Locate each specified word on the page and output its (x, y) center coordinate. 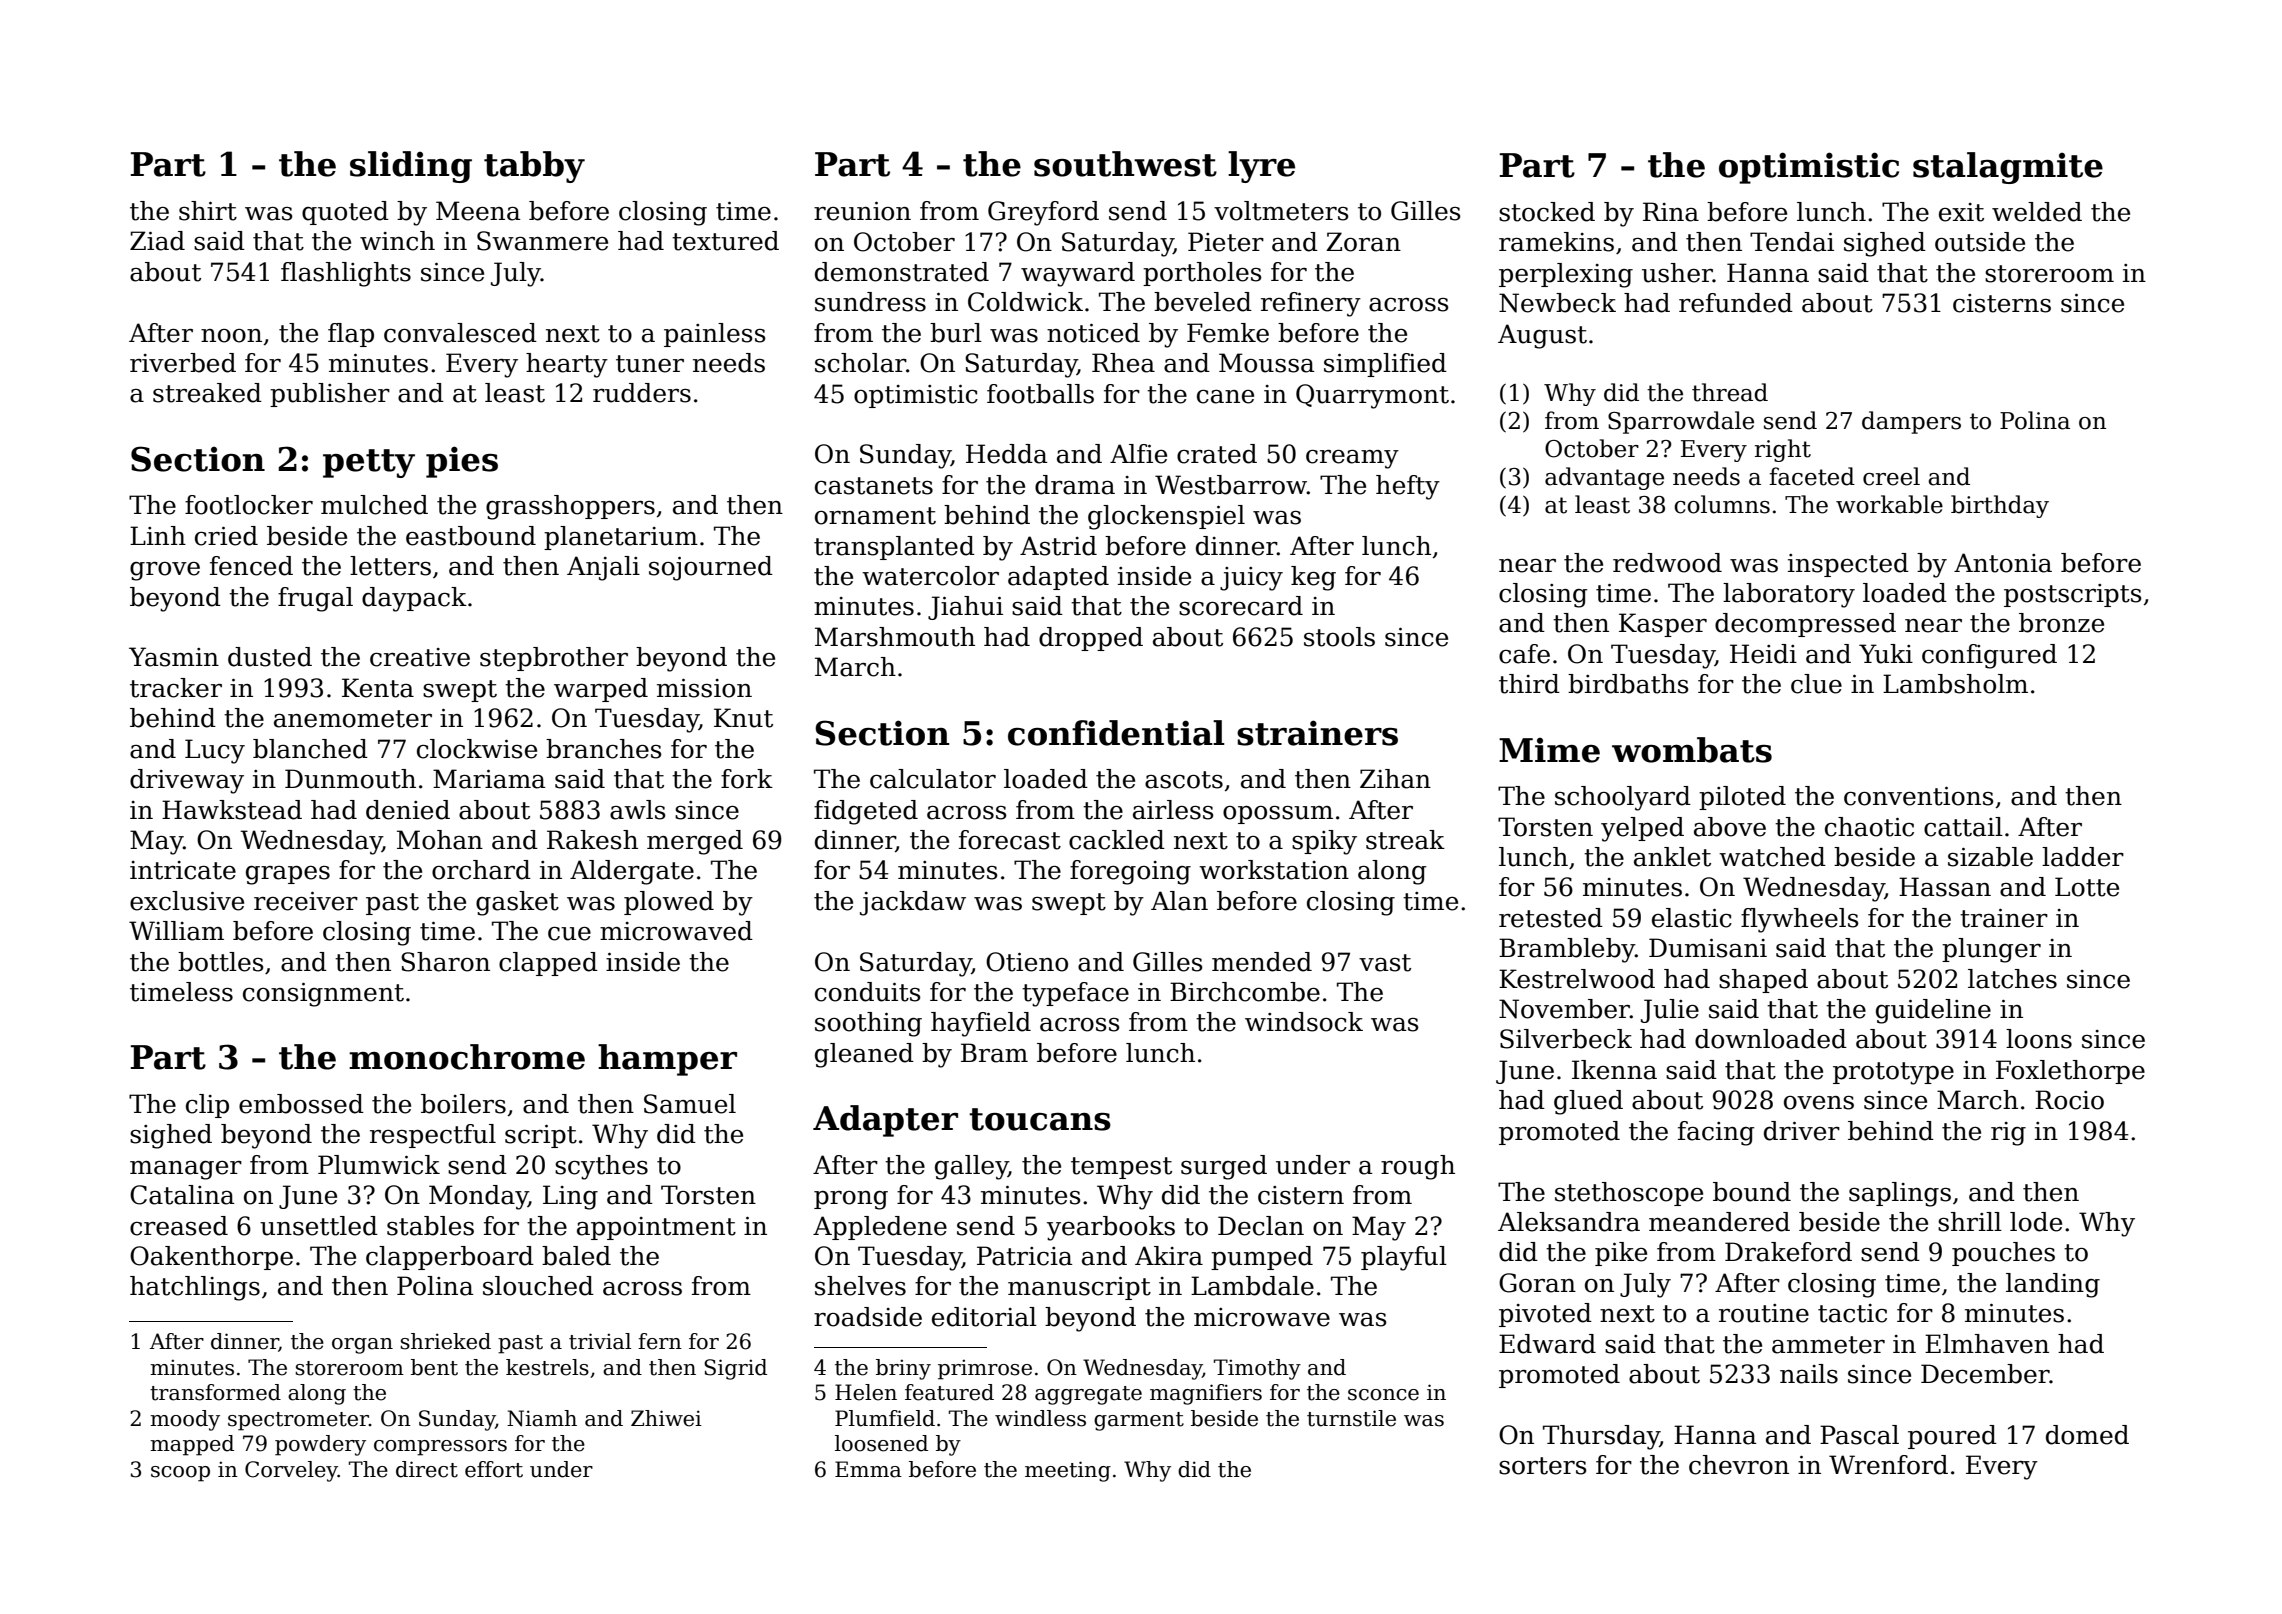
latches (2012, 979)
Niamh (542, 1418)
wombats (1692, 750)
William (176, 931)
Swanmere (542, 241)
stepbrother (554, 659)
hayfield (981, 1024)
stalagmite (2008, 168)
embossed (301, 1104)
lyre (1261, 167)
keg (1313, 578)
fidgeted (866, 812)
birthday (2000, 506)
